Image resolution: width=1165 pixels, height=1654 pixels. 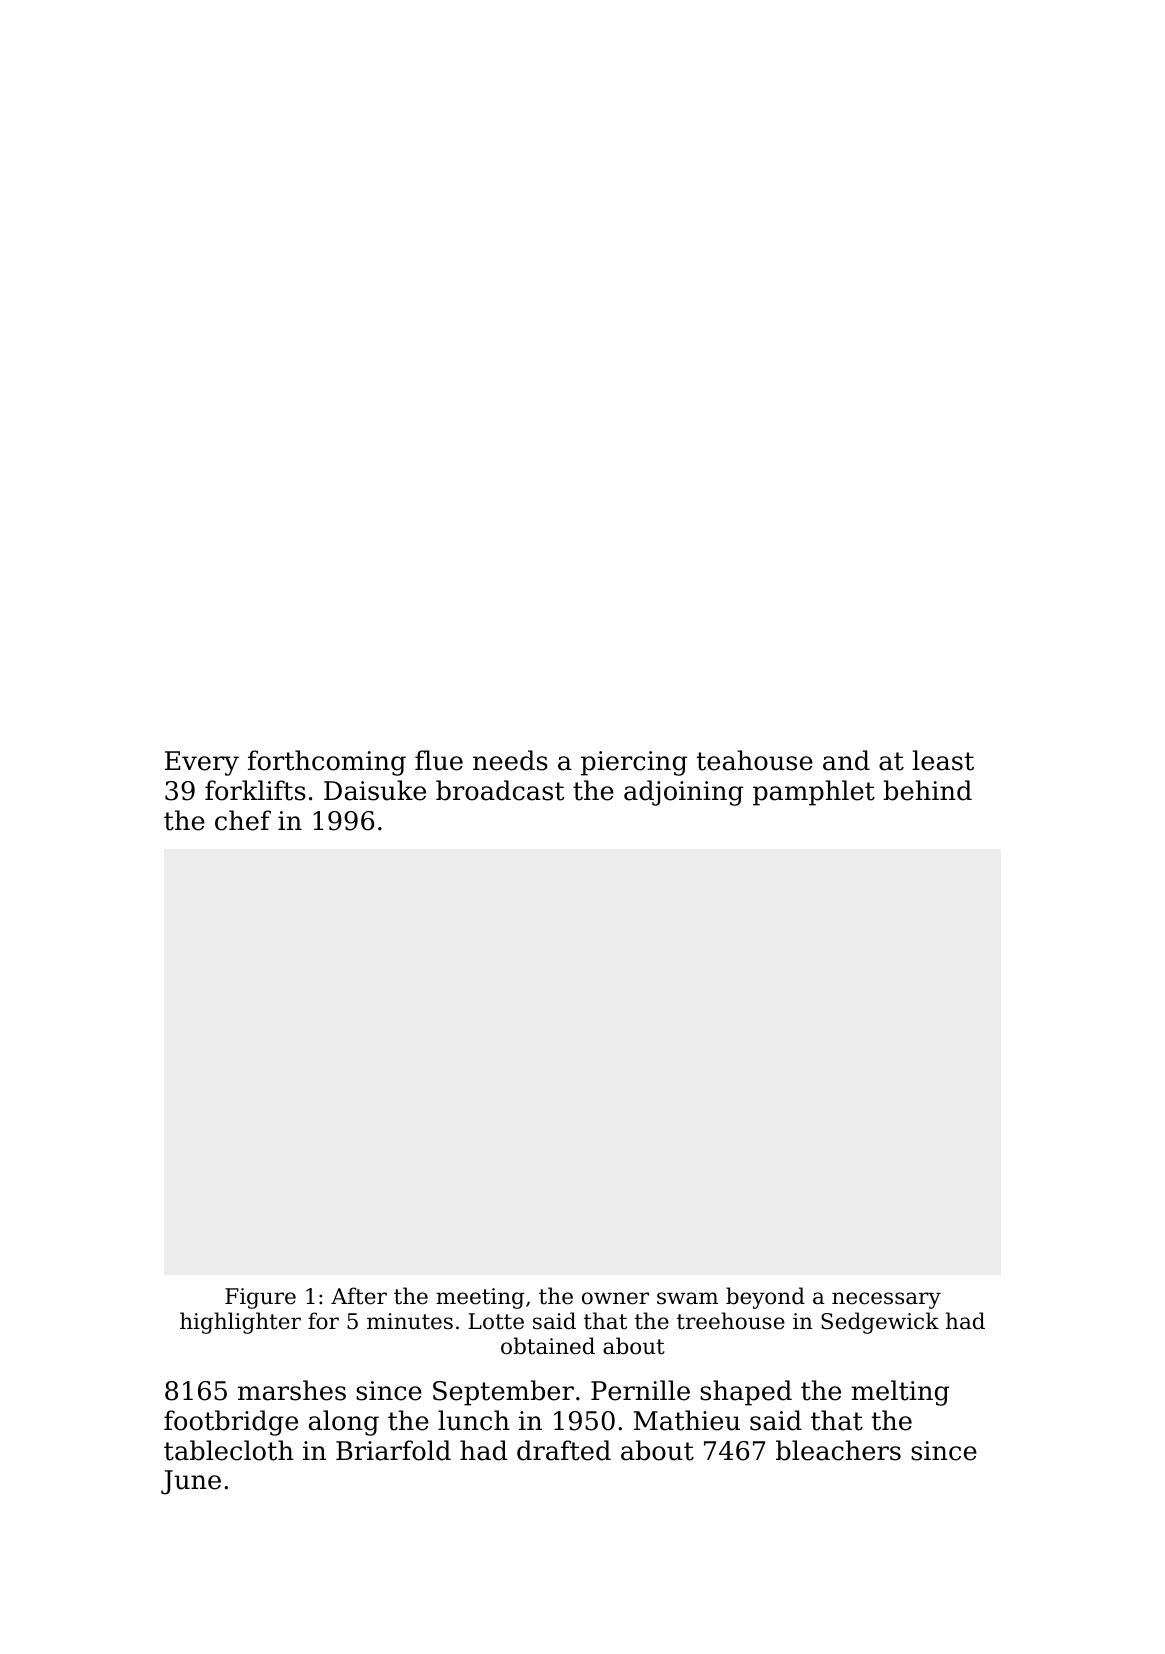 What do you see at coordinates (260, 1298) in the screenshot?
I see `Figure` at bounding box center [260, 1298].
